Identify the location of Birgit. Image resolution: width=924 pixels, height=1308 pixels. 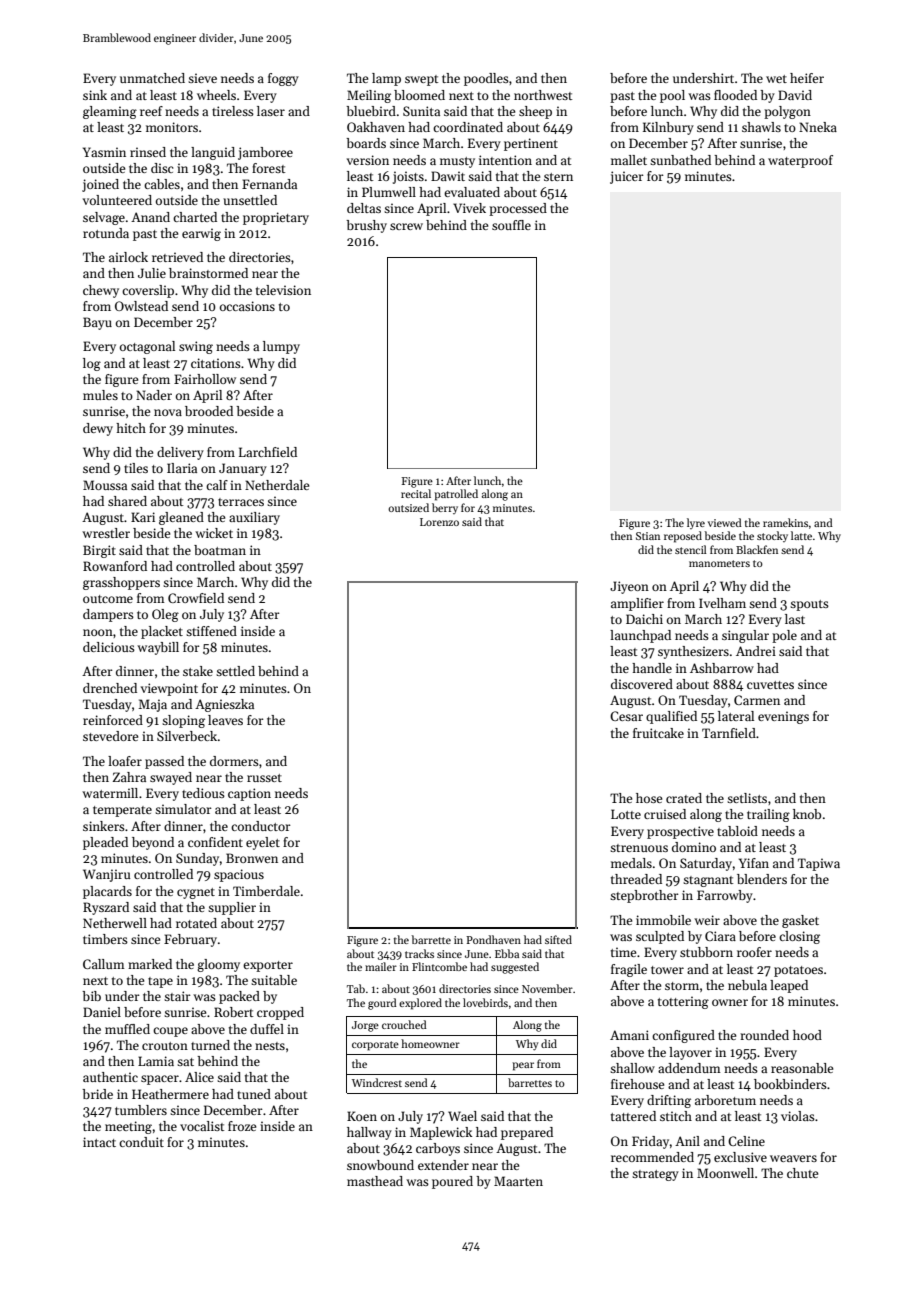
(99, 551).
